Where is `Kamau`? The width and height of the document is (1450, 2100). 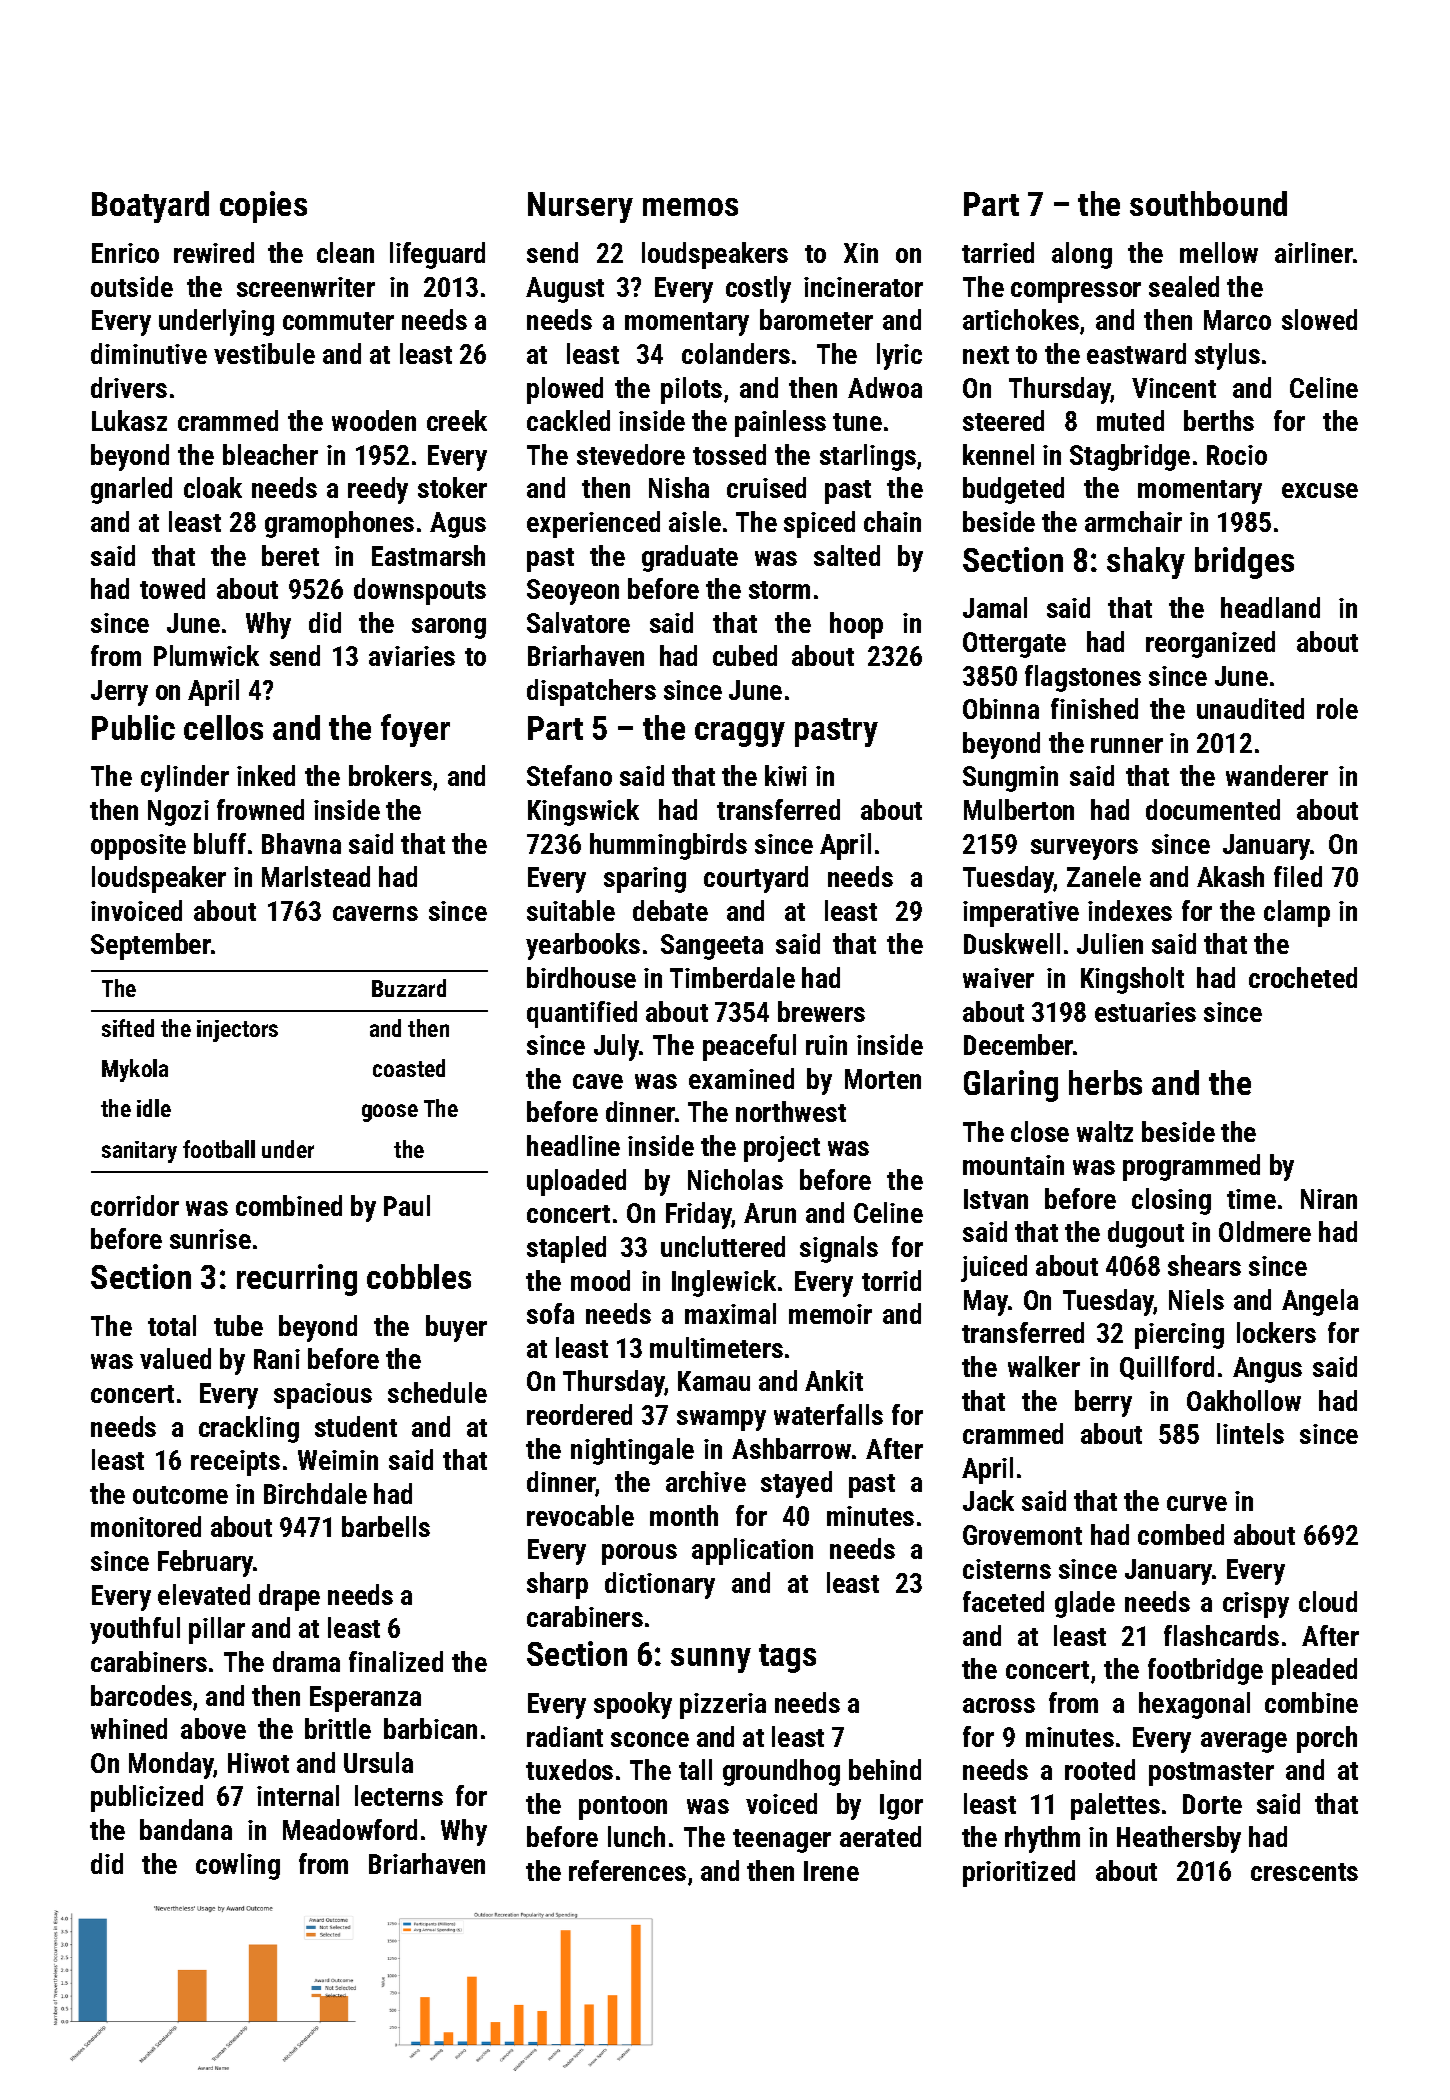
Kamau is located at coordinates (714, 1381).
